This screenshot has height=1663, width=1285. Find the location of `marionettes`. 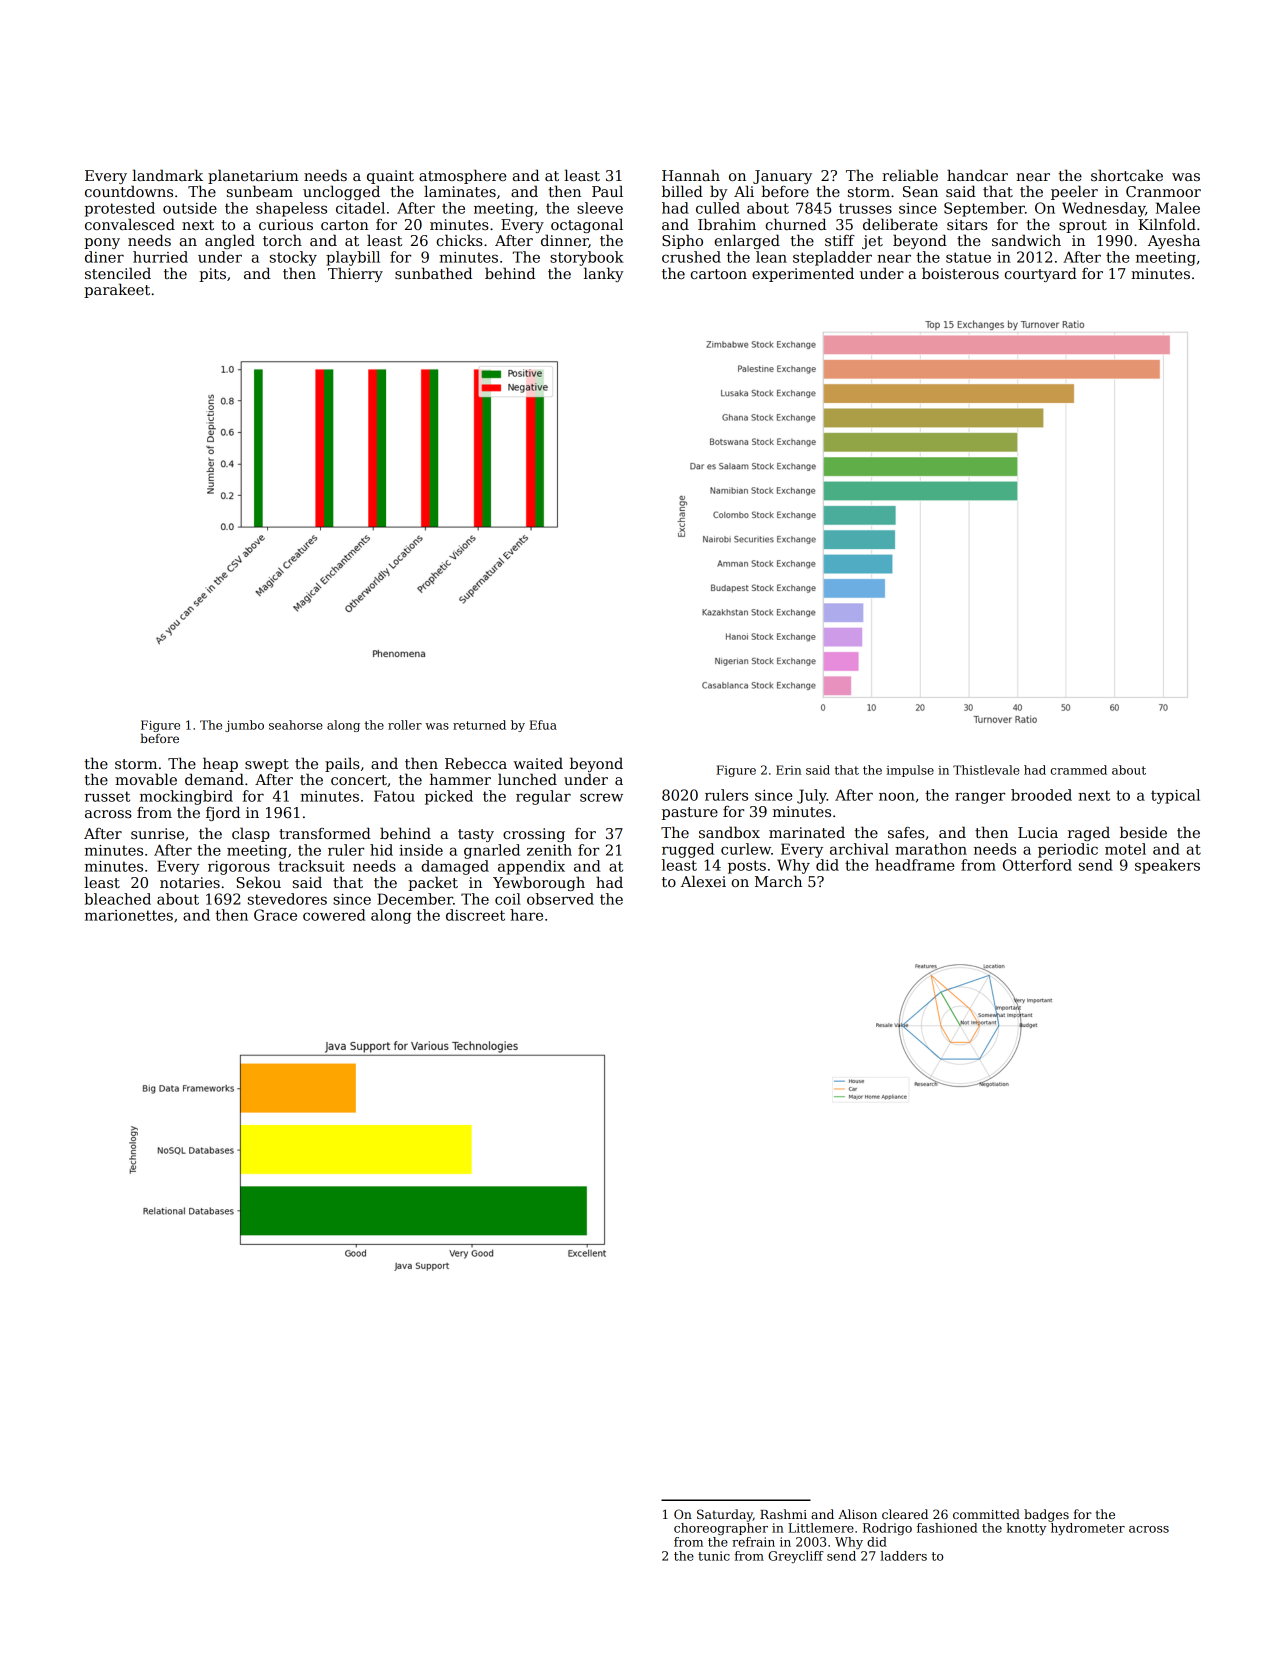

marionettes is located at coordinates (129, 915).
